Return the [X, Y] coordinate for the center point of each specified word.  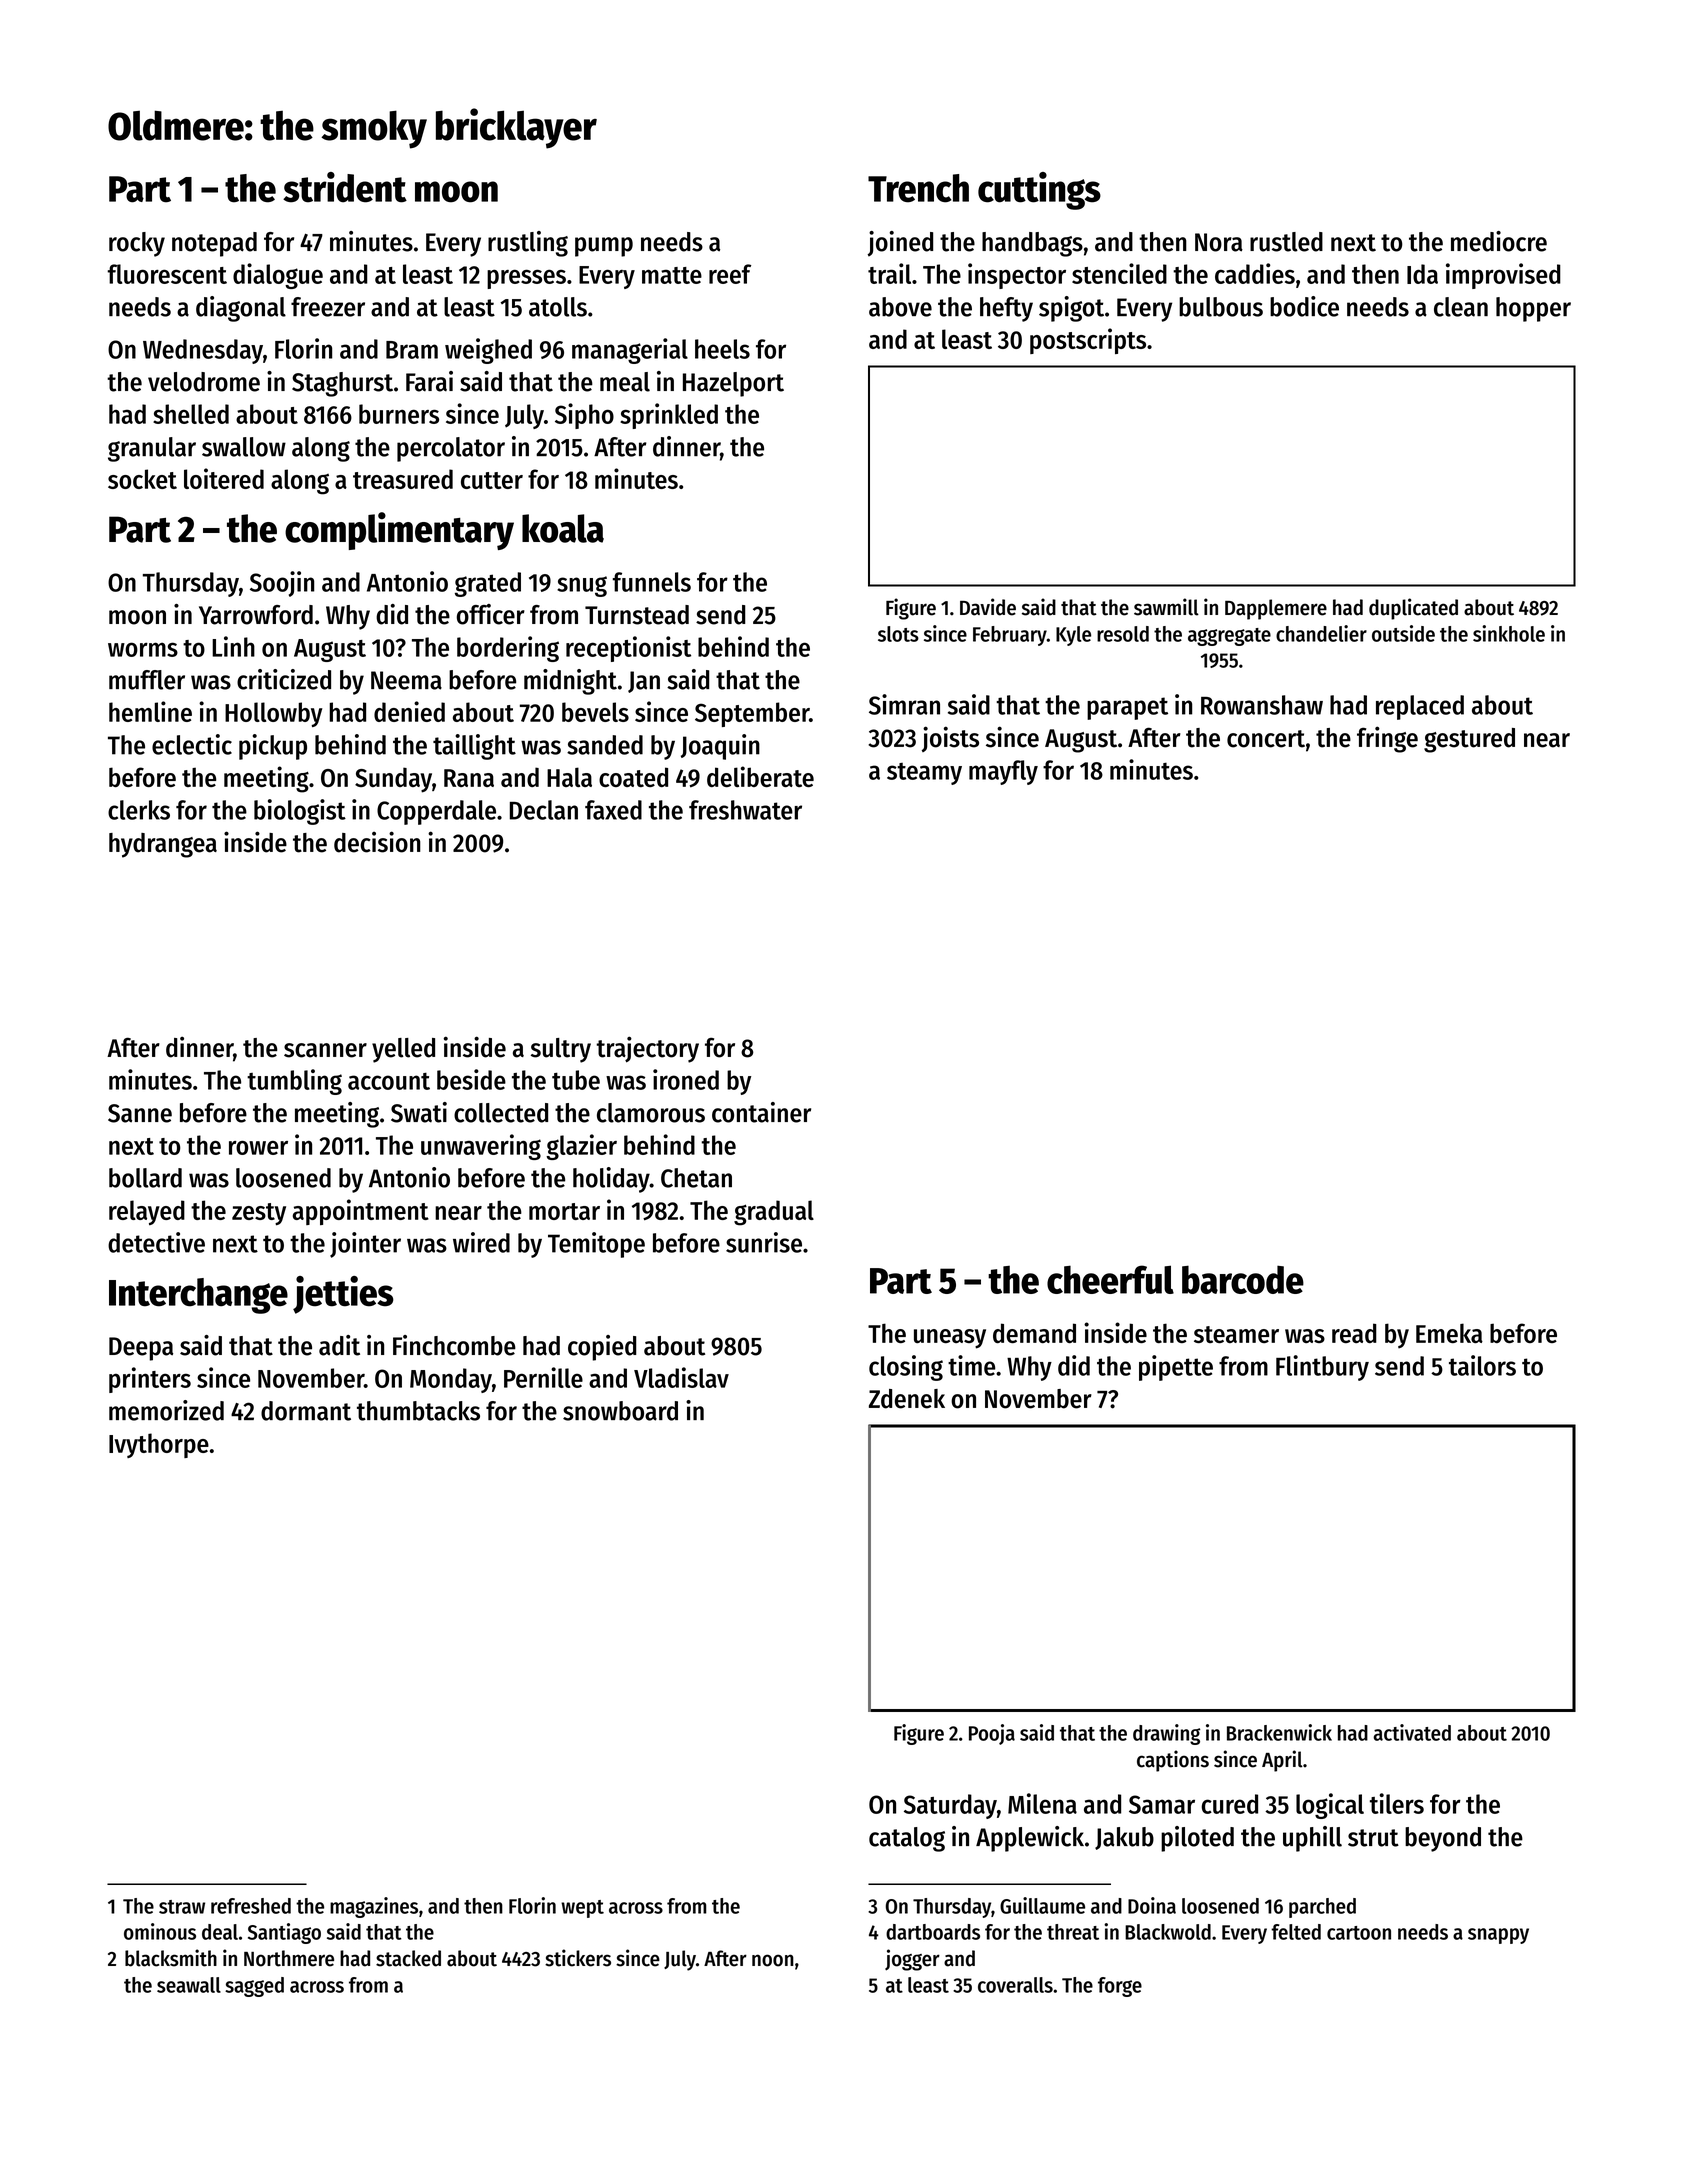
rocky [137, 244]
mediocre [1499, 241]
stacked [408, 1958]
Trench [918, 188]
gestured [1469, 740]
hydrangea [163, 845]
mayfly [1003, 772]
